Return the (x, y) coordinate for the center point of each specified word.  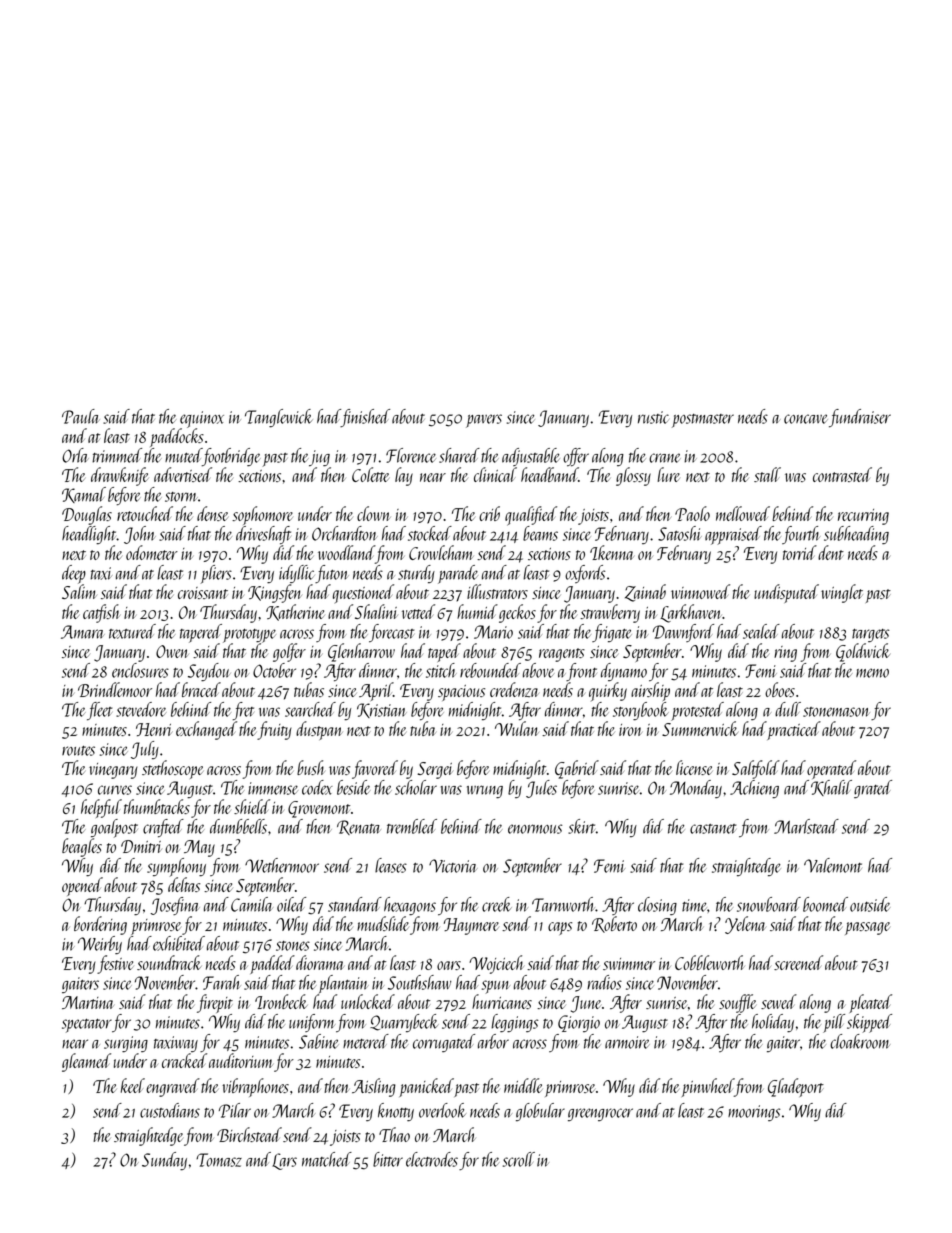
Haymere (471, 926)
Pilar (235, 1110)
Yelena (745, 925)
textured (132, 631)
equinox (202, 419)
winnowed (700, 591)
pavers (484, 421)
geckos (517, 613)
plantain (344, 984)
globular (540, 1112)
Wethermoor (282, 865)
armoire (627, 1042)
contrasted (842, 474)
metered (366, 1041)
